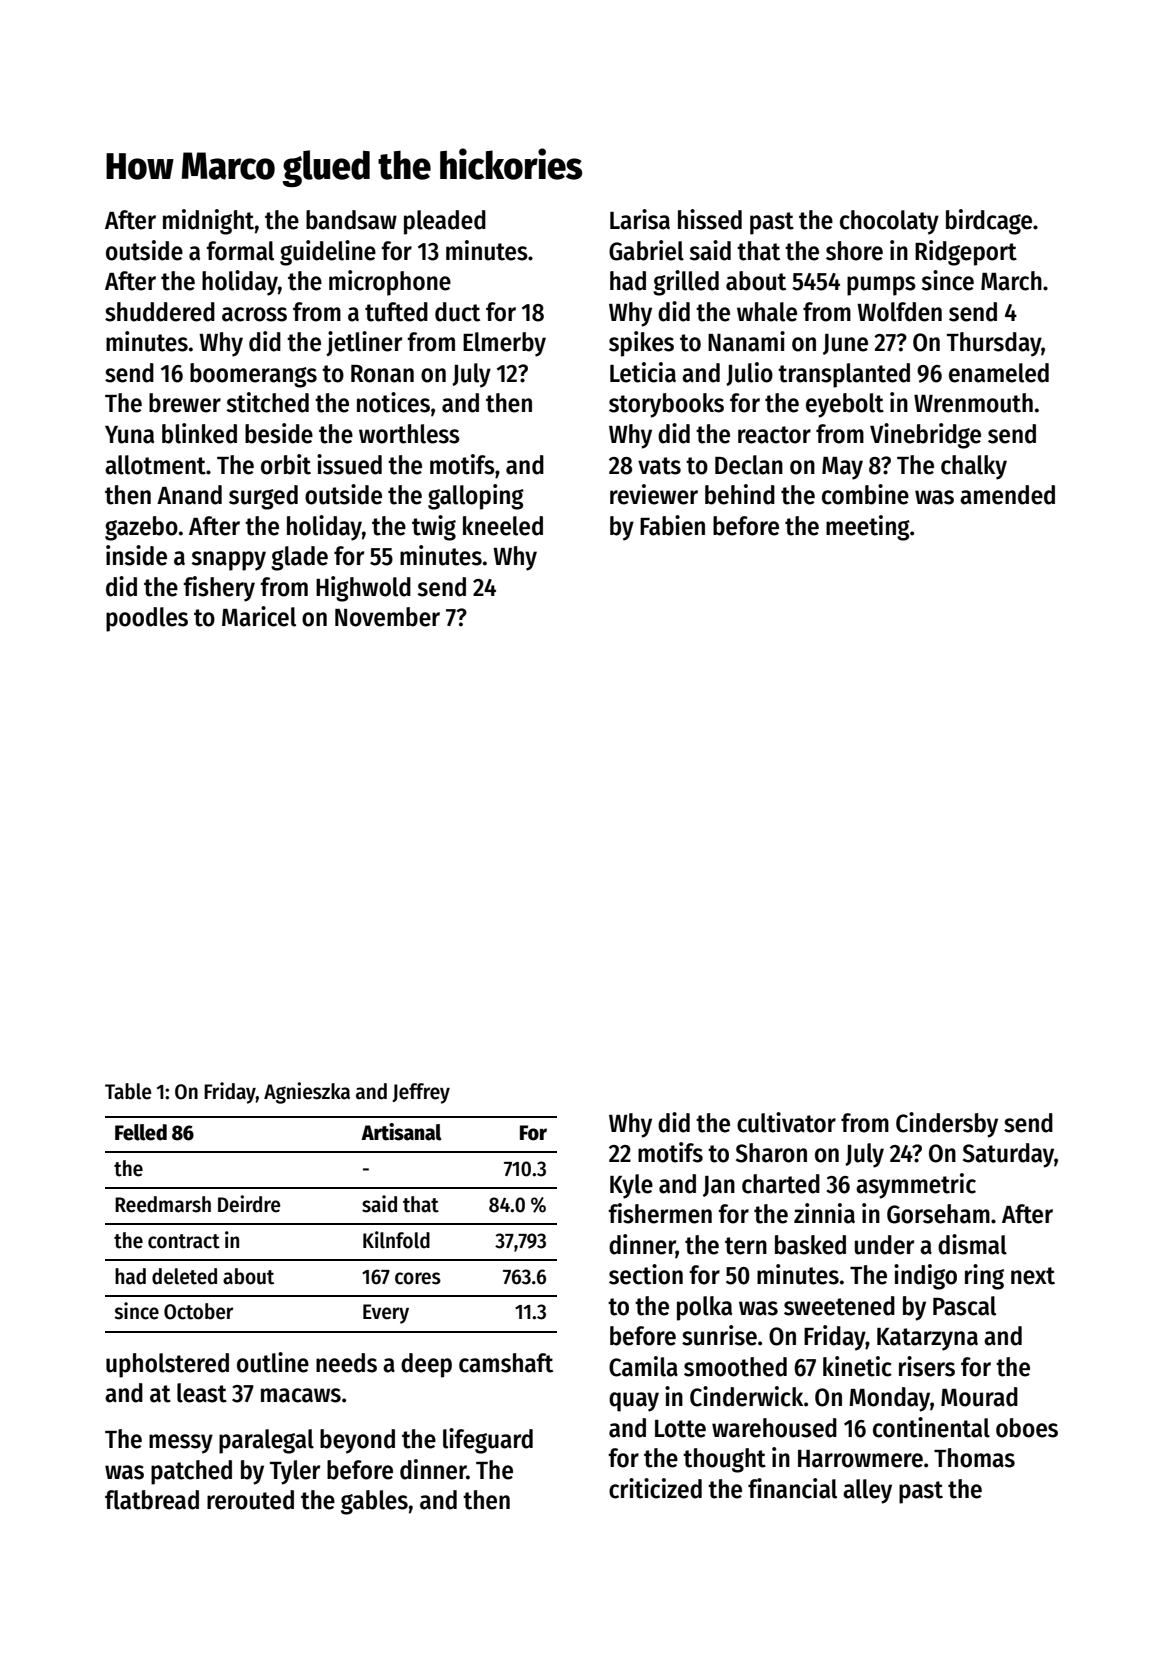  Describe the element at coordinates (363, 589) in the screenshot. I see `Highwold` at that location.
